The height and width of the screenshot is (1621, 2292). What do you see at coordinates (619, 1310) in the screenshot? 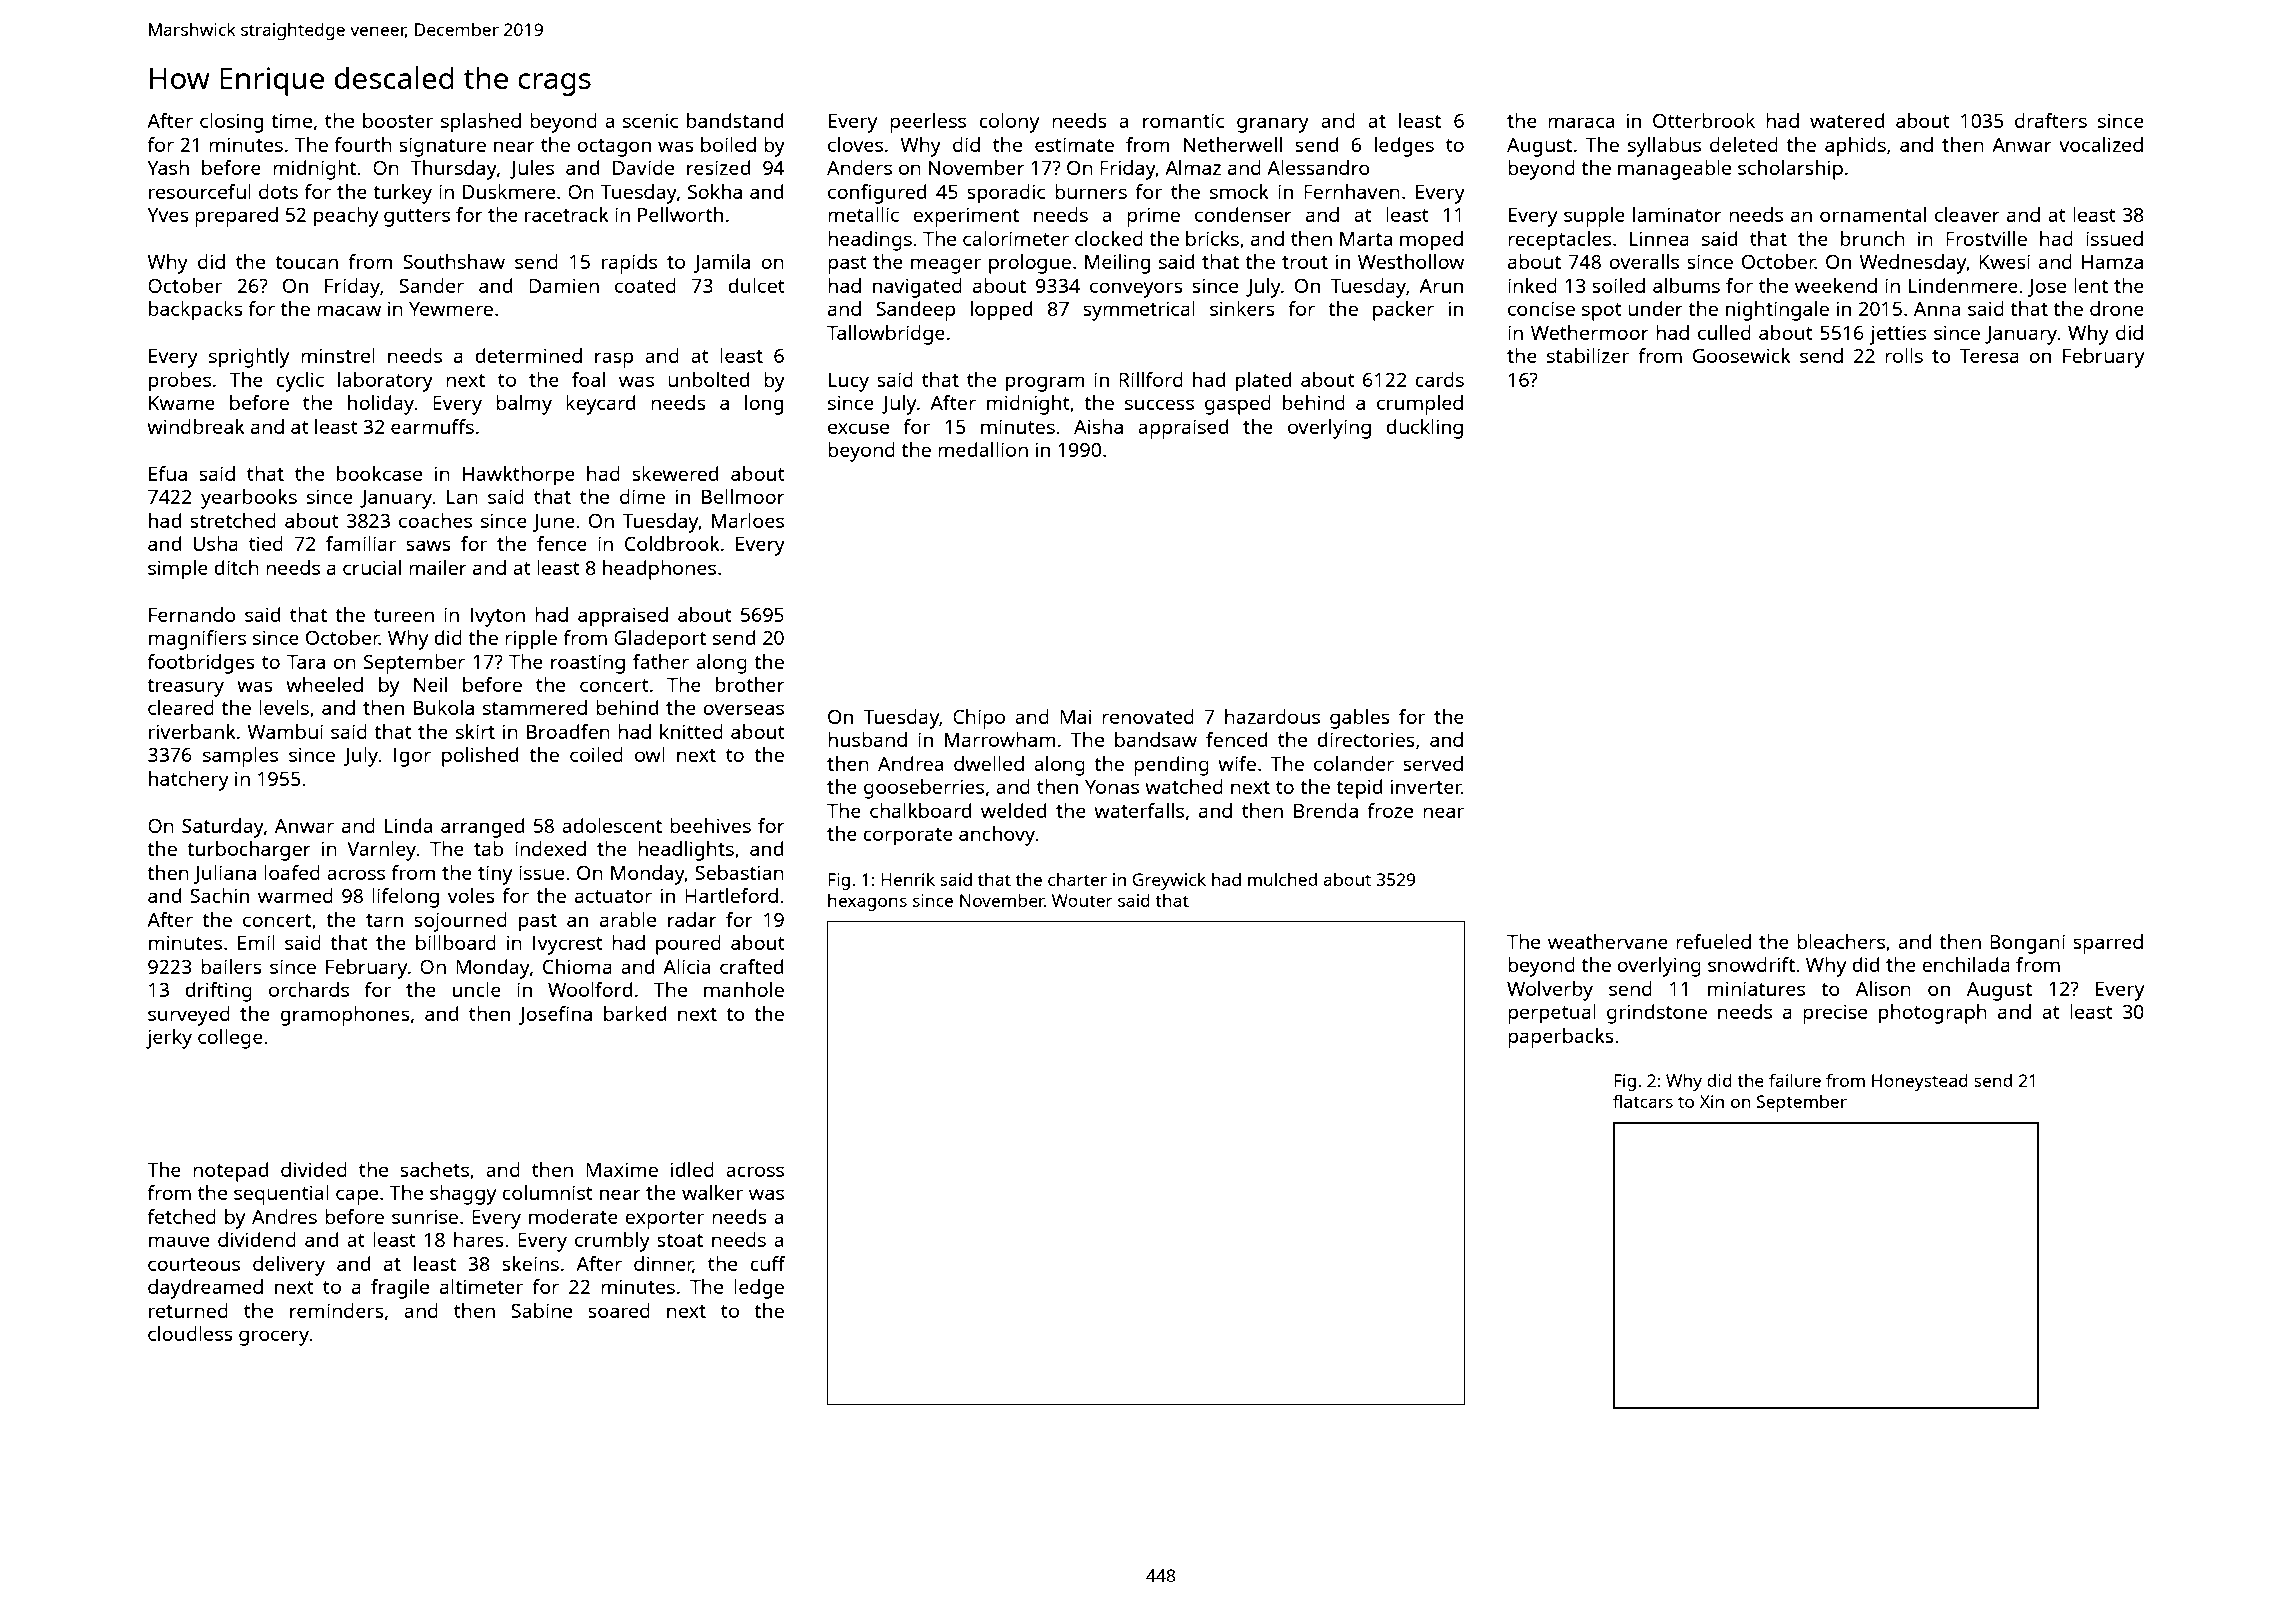
I see `soared` at bounding box center [619, 1310].
